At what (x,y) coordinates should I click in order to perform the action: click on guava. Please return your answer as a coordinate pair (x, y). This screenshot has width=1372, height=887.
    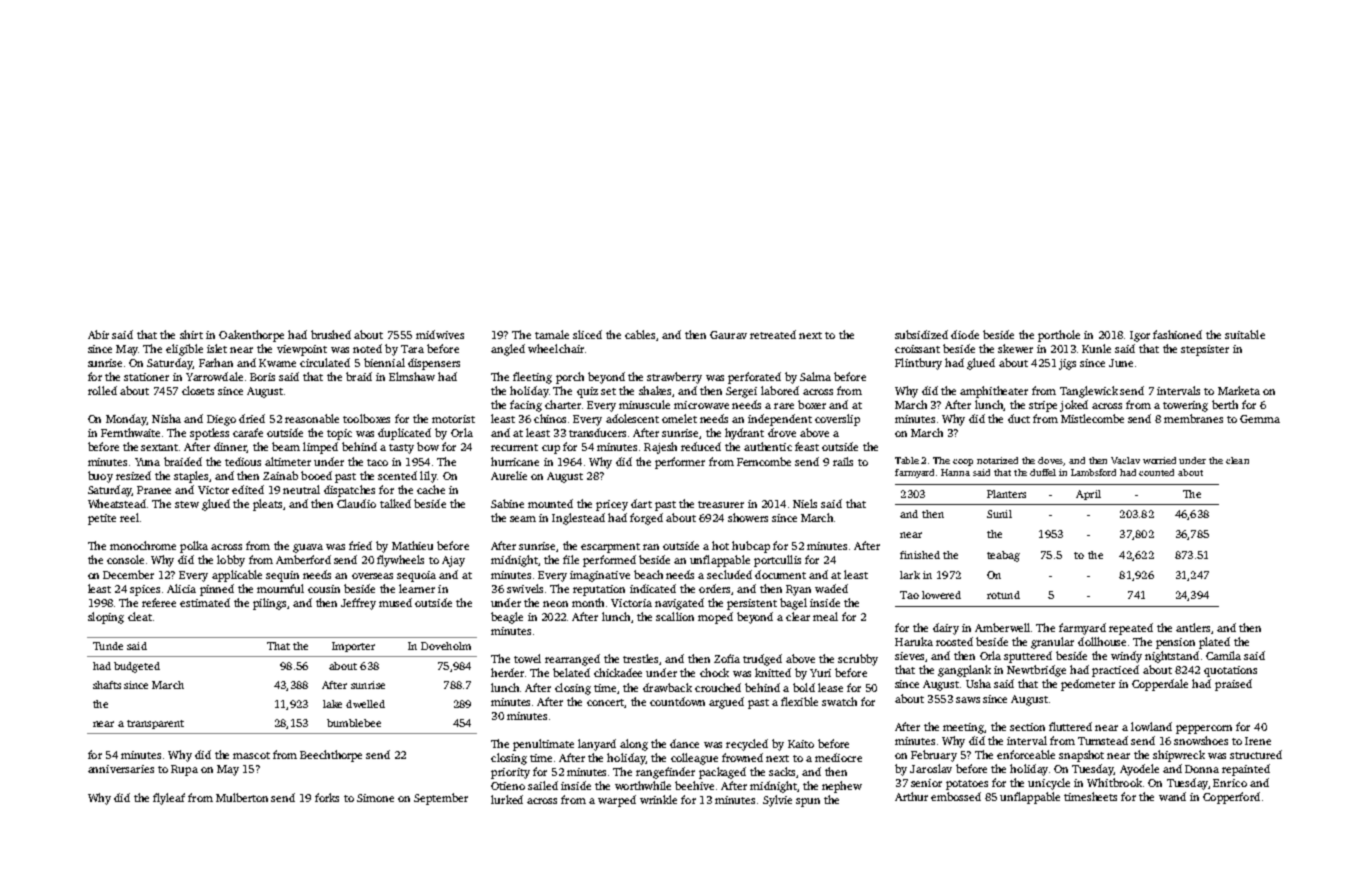
    Looking at the image, I should click on (308, 548).
